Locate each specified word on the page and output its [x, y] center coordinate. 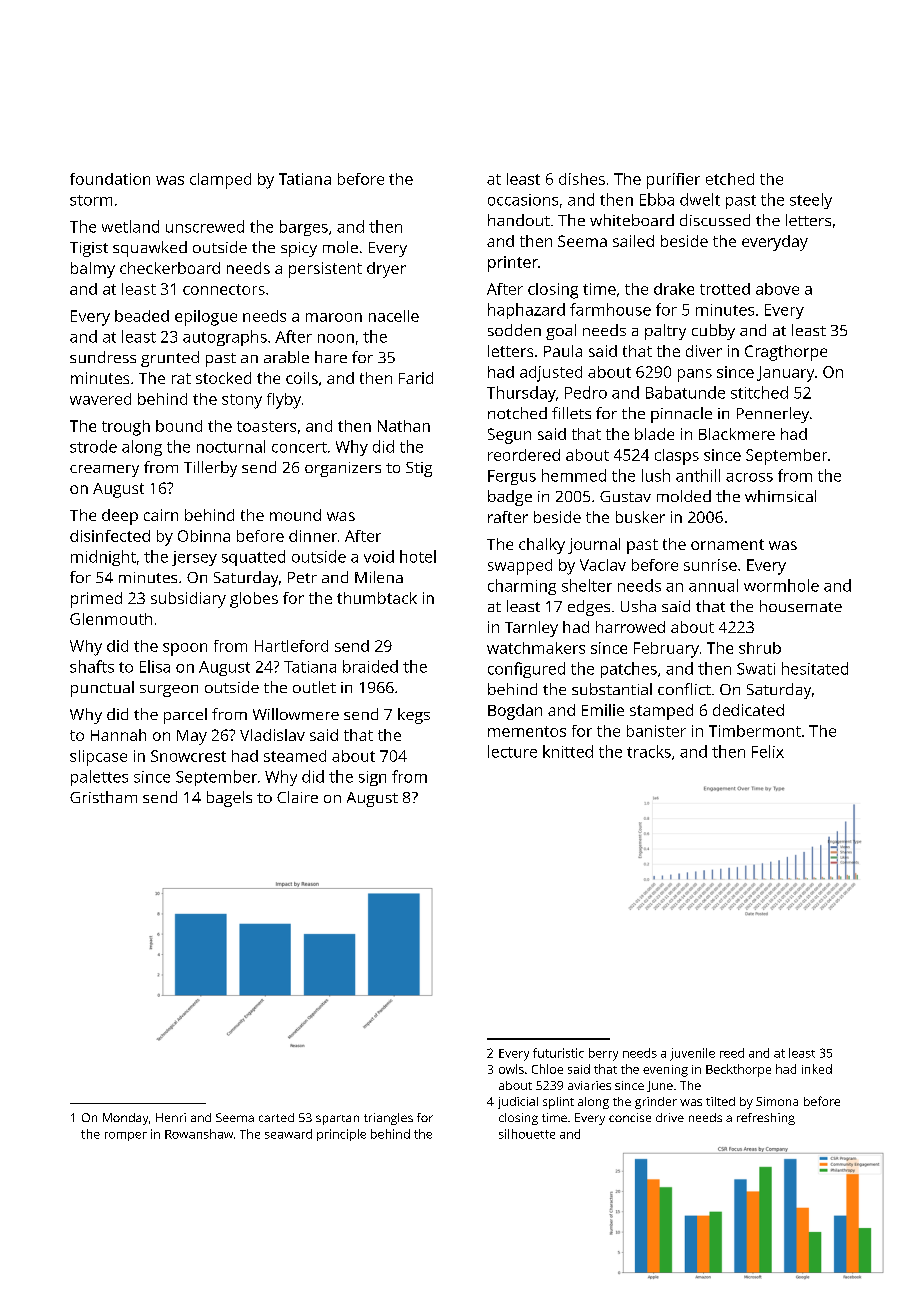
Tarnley [531, 629]
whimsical [780, 496]
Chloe [547, 1069]
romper [126, 1136]
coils [302, 378]
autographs [225, 338]
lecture [512, 751]
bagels [229, 799]
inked [817, 1069]
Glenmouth [111, 619]
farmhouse [610, 309]
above [777, 289]
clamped [220, 181]
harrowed [630, 627]
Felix [768, 751]
